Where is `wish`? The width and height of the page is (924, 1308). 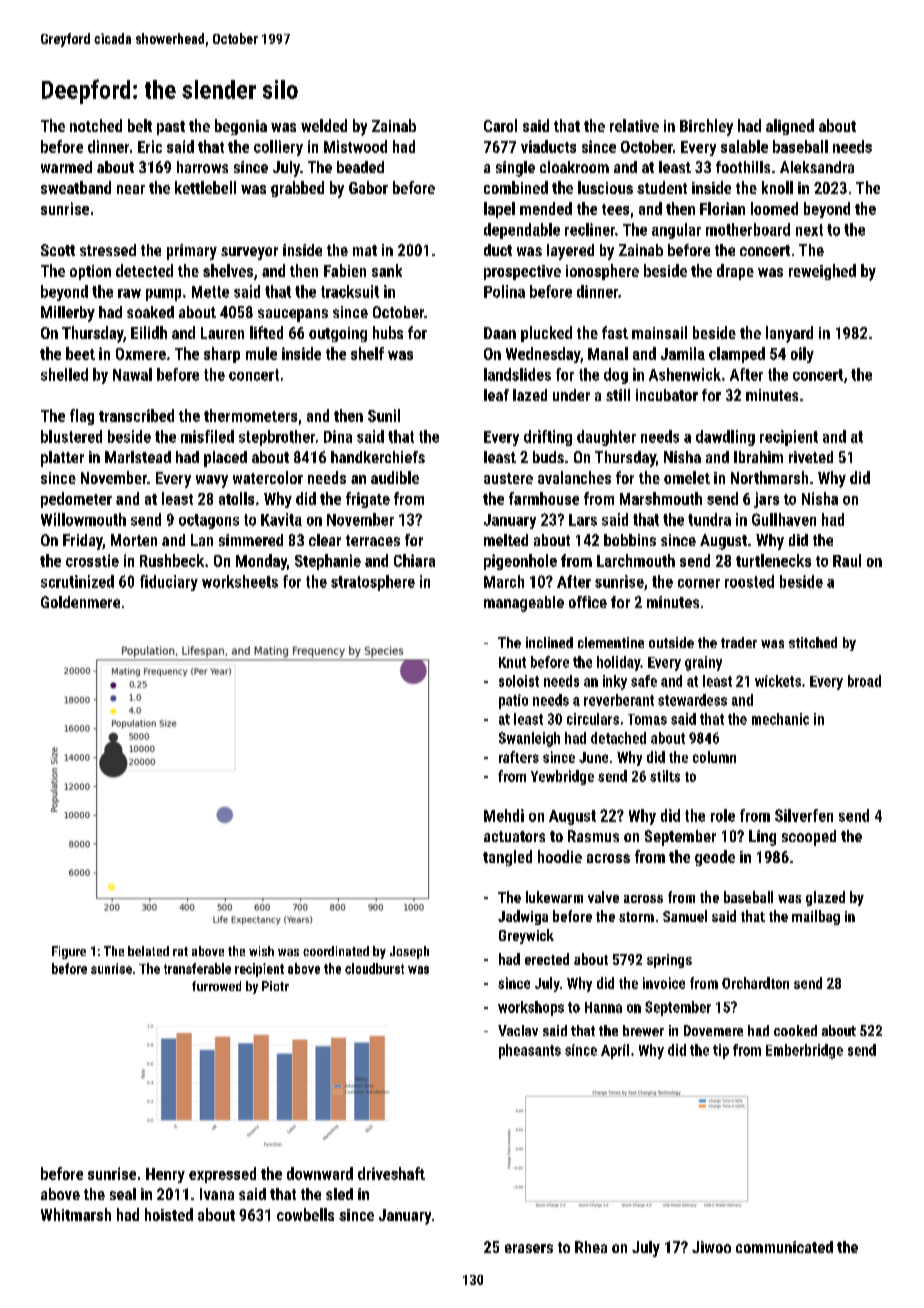
wish is located at coordinates (261, 951).
